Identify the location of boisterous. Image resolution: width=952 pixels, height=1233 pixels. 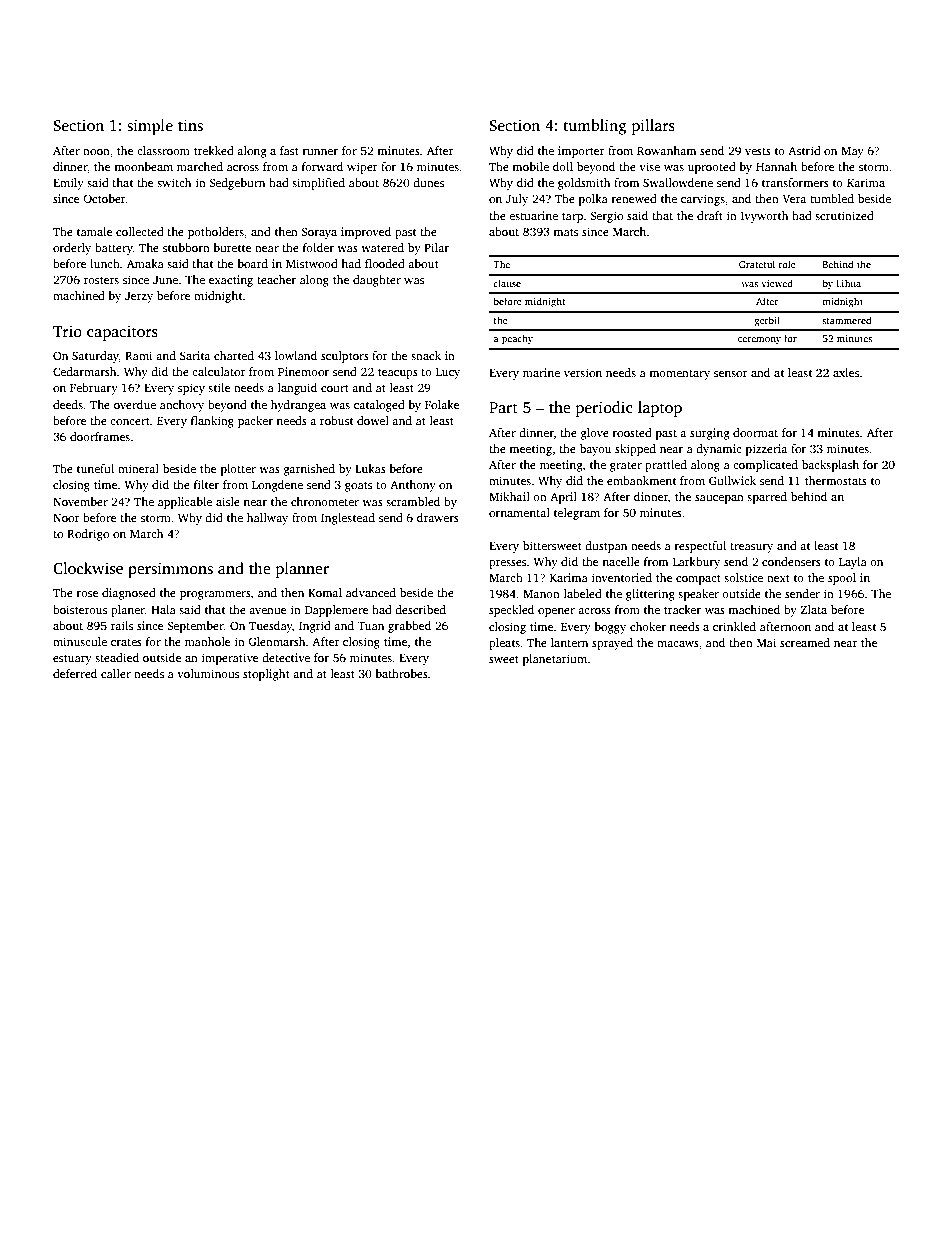
(80, 609).
